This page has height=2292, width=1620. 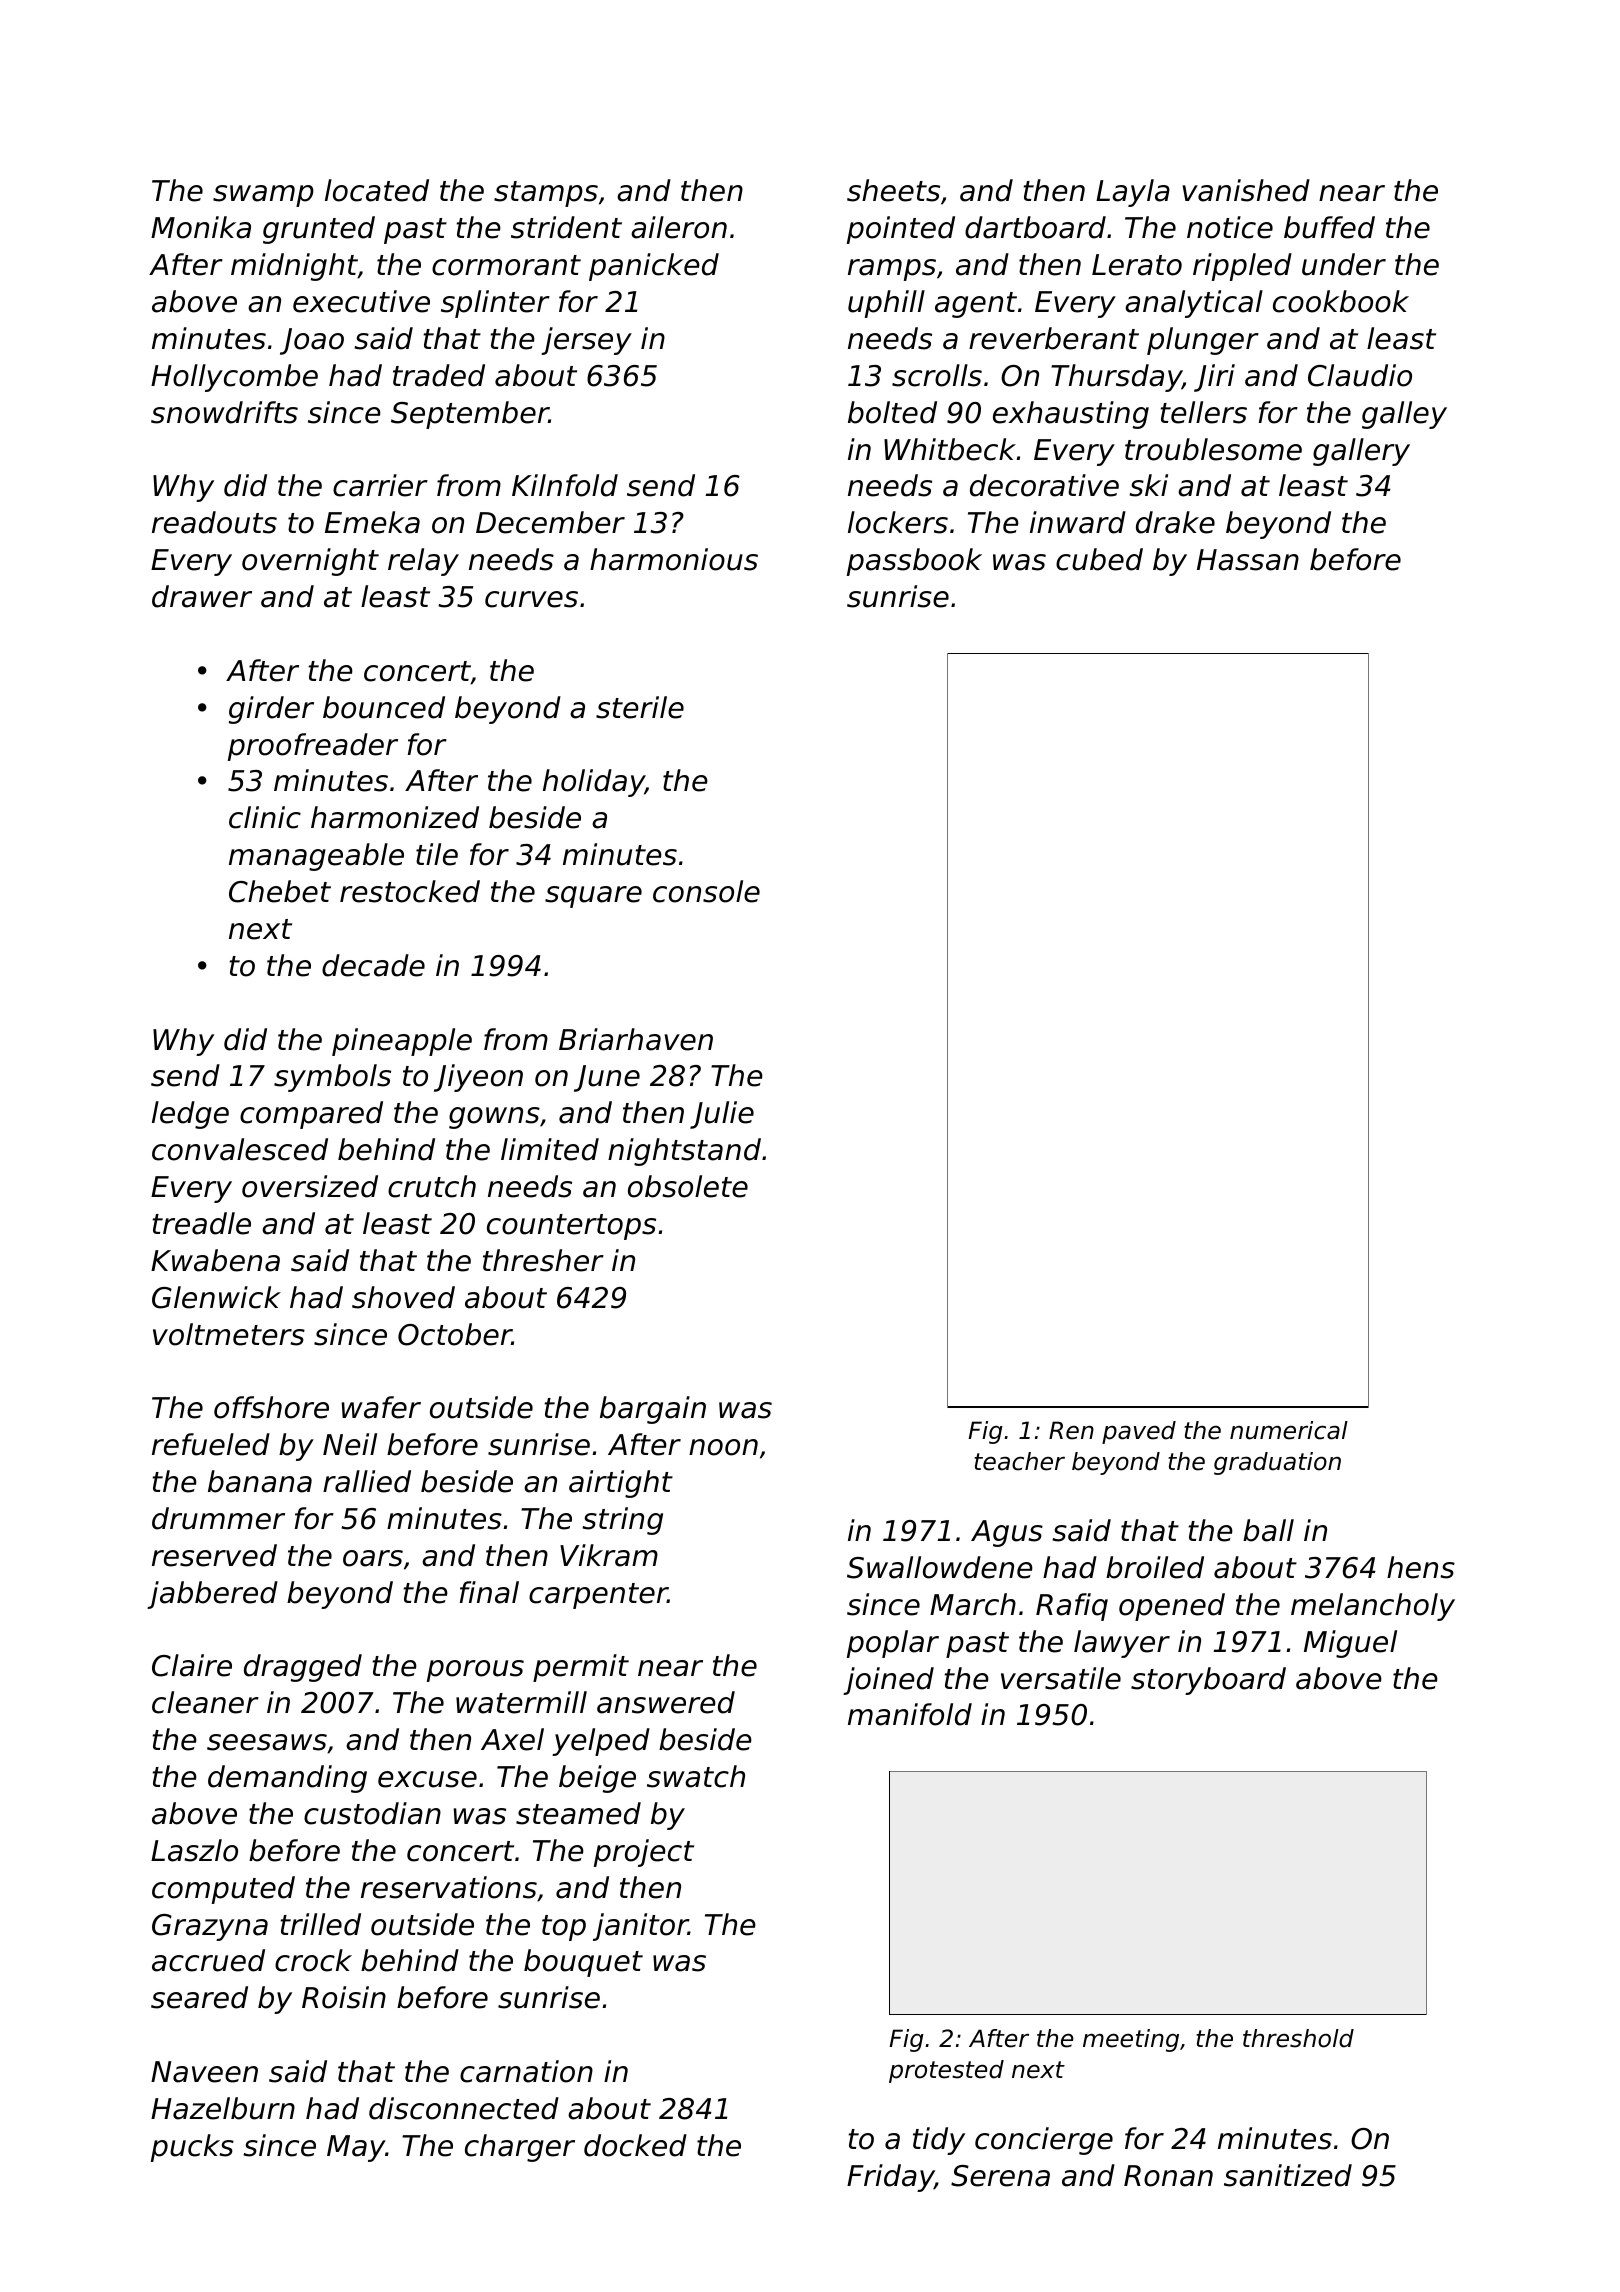 I want to click on Julie, so click(x=722, y=1115).
